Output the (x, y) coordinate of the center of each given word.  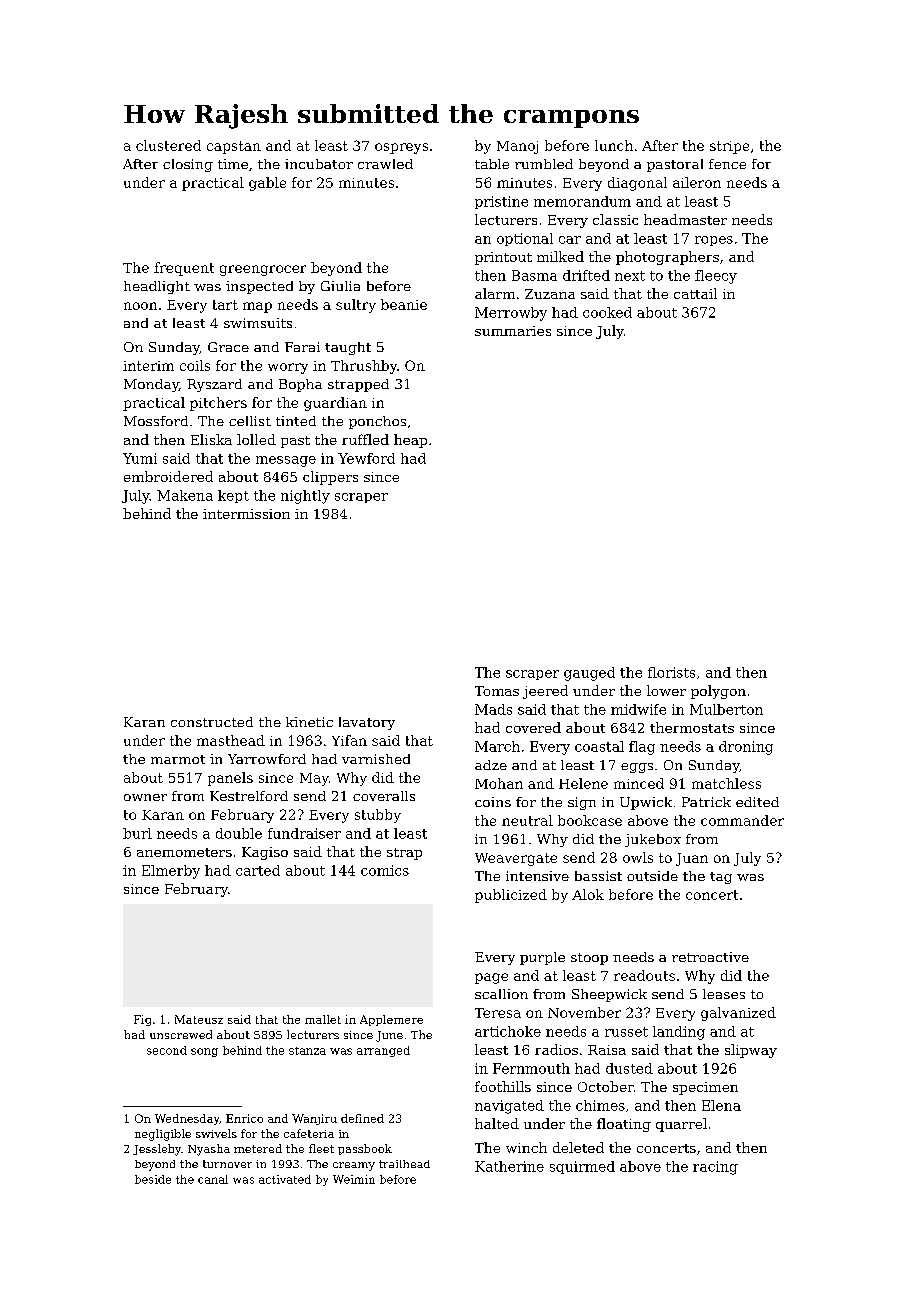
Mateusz (199, 1019)
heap (410, 441)
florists (671, 672)
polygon (718, 692)
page (491, 978)
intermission (246, 514)
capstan (234, 147)
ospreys (401, 148)
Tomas (497, 691)
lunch (614, 145)
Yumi (140, 458)
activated (285, 1179)
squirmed (582, 1167)
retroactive (710, 957)
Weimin (354, 1179)
